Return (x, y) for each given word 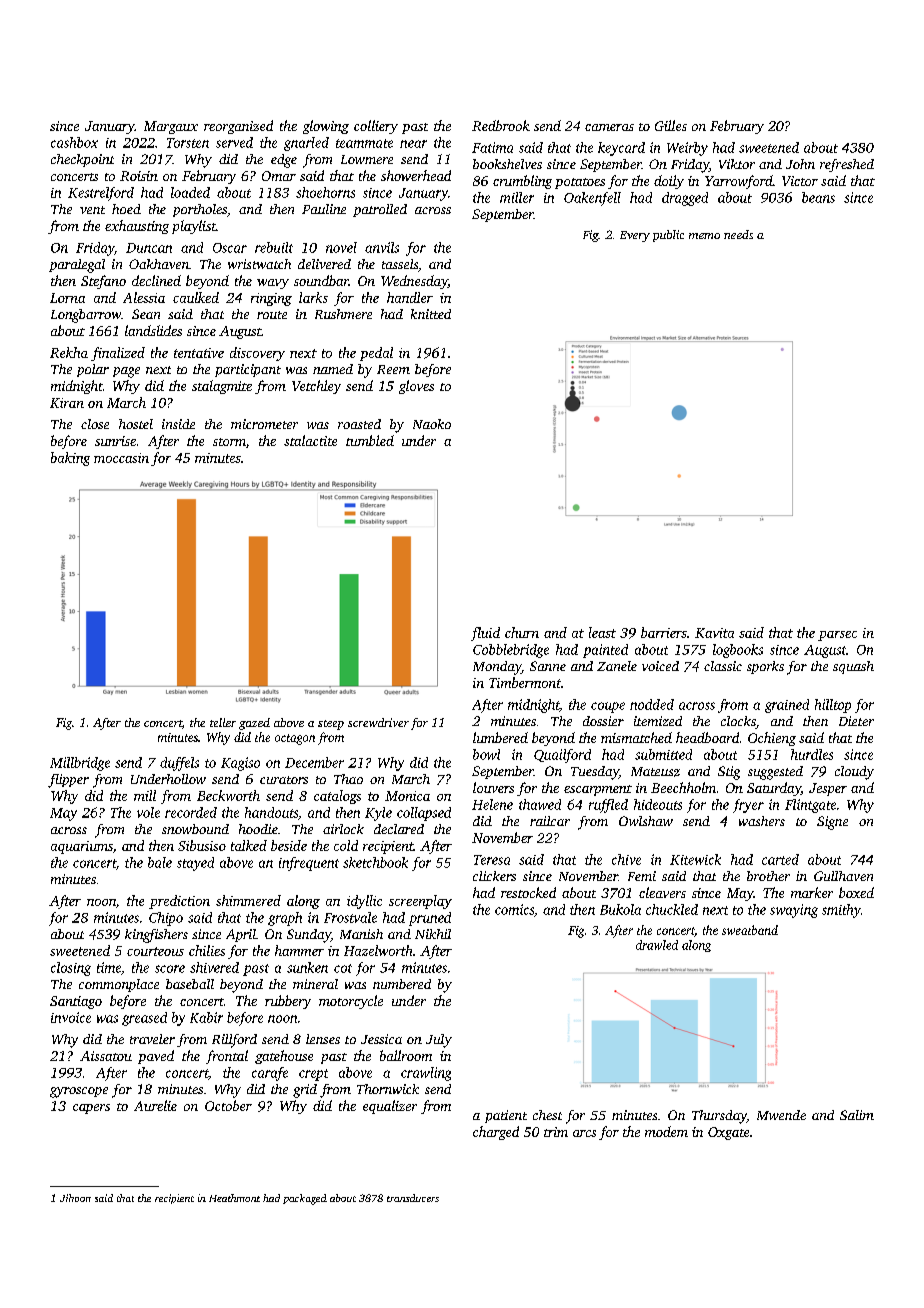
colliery (376, 127)
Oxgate (728, 1133)
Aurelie (155, 1105)
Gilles (671, 125)
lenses (323, 1039)
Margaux (171, 127)
